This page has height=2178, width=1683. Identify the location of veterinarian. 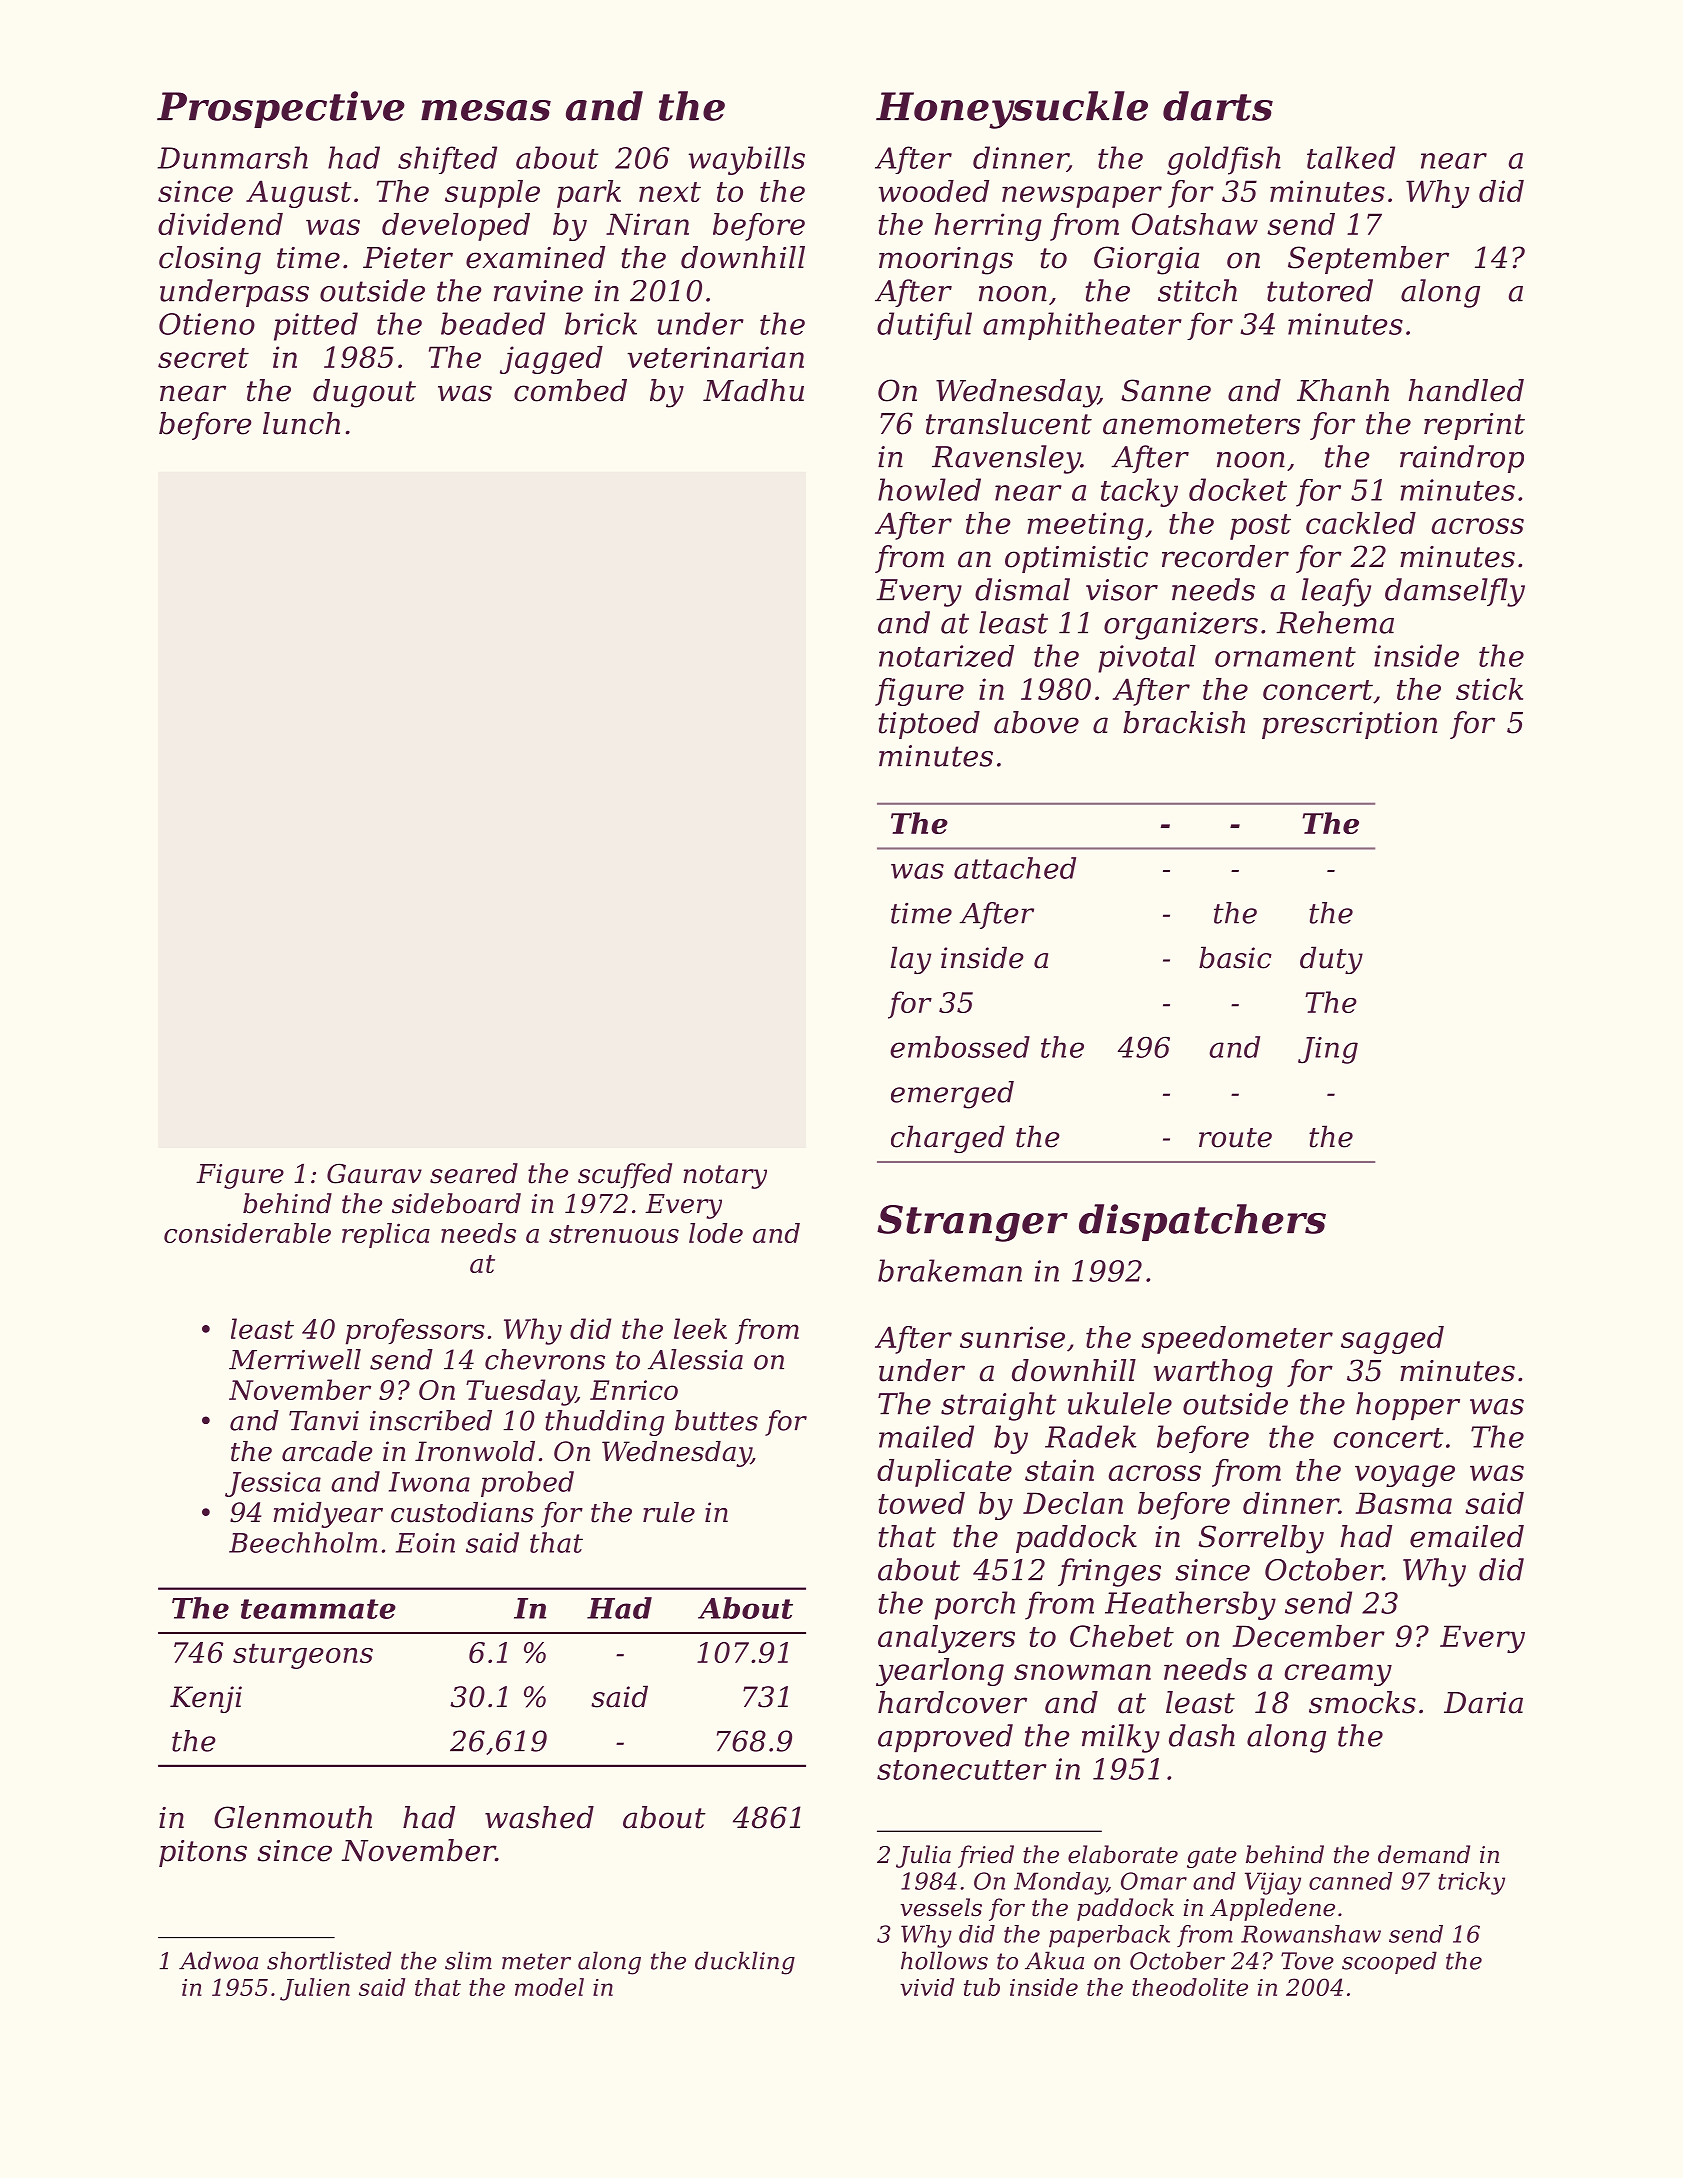
(715, 357).
